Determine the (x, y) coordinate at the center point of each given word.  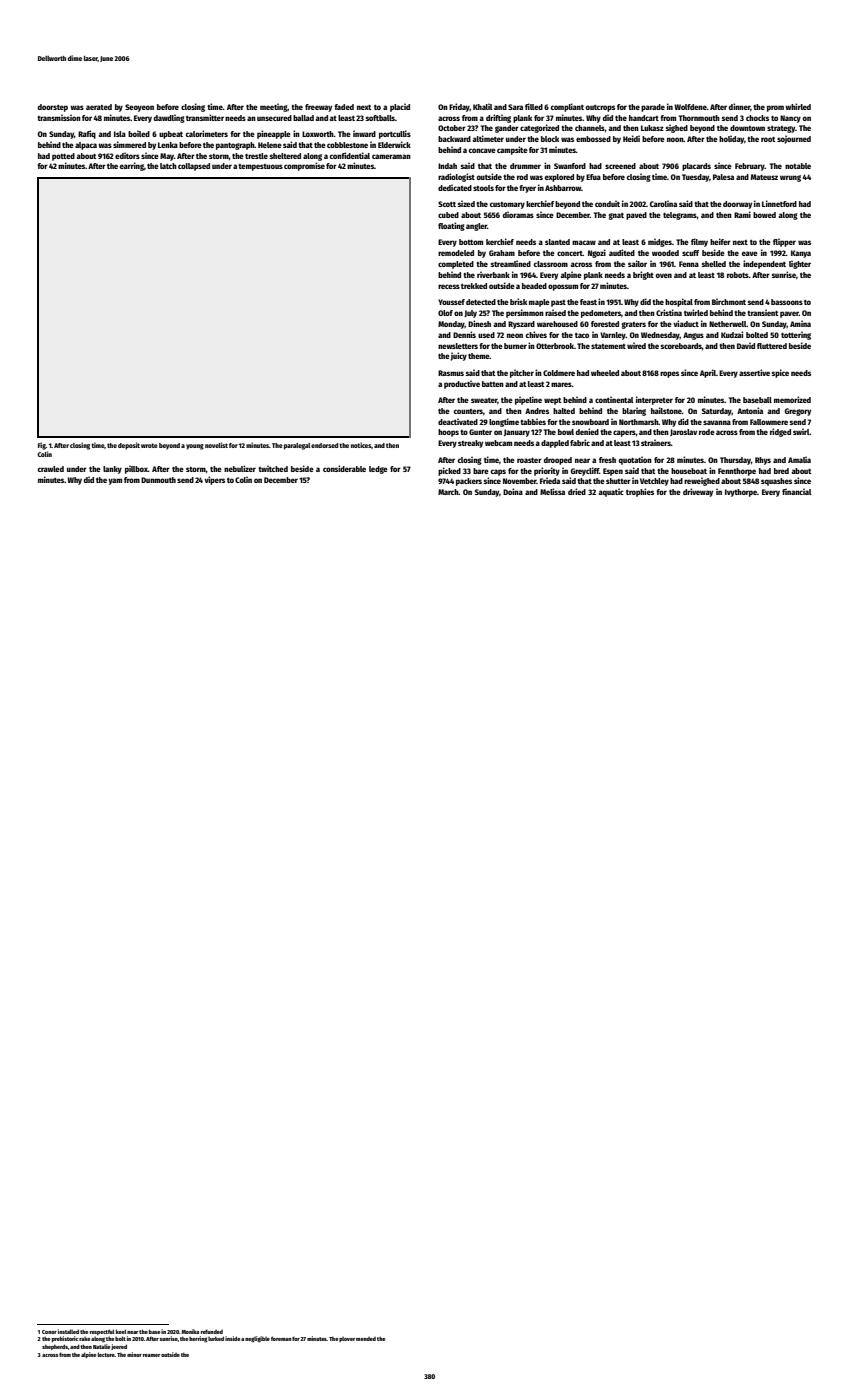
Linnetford (779, 203)
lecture (106, 1354)
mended (366, 1339)
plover (347, 1339)
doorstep (53, 108)
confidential (350, 155)
